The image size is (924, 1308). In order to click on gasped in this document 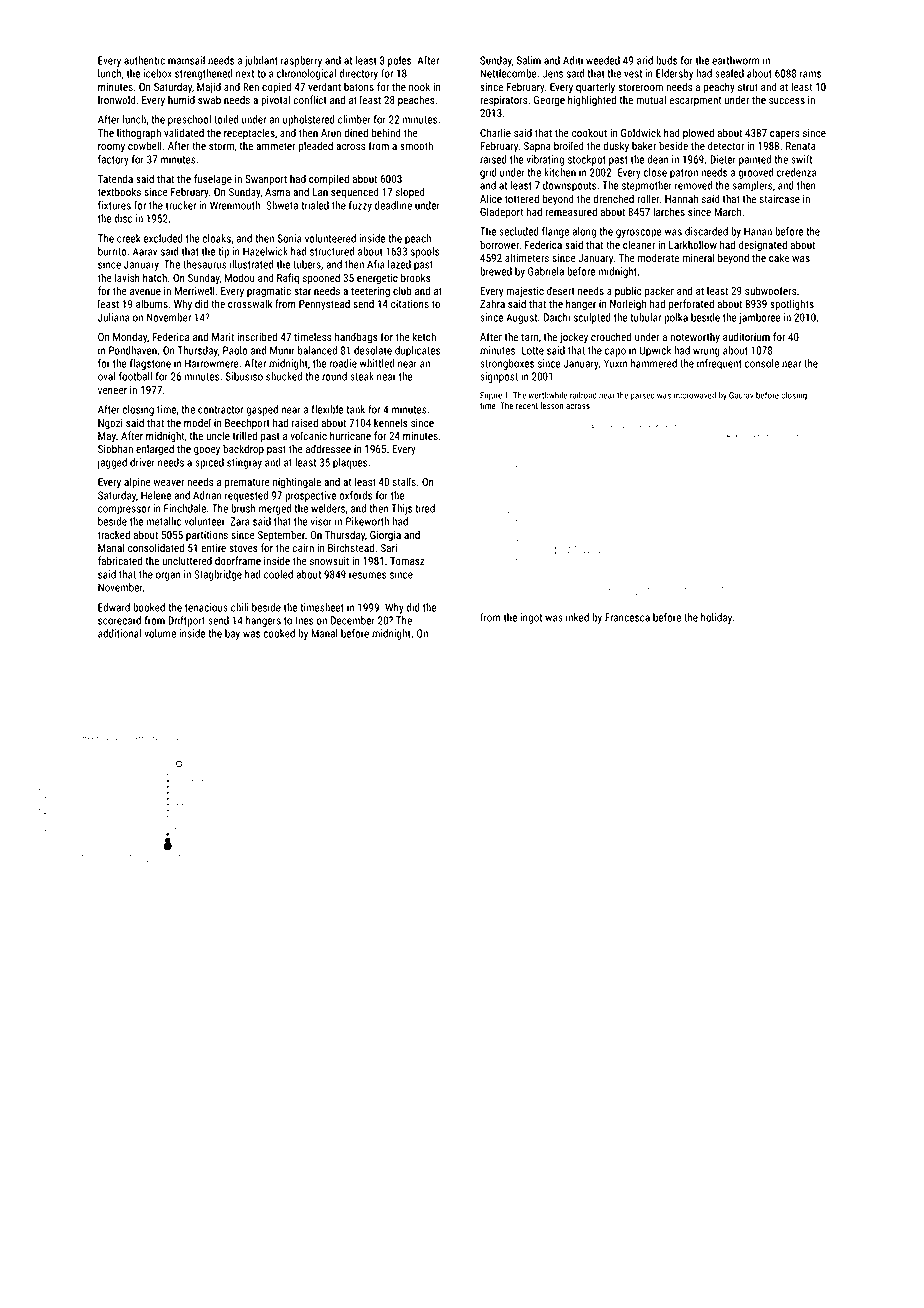, I will do `click(262, 410)`.
